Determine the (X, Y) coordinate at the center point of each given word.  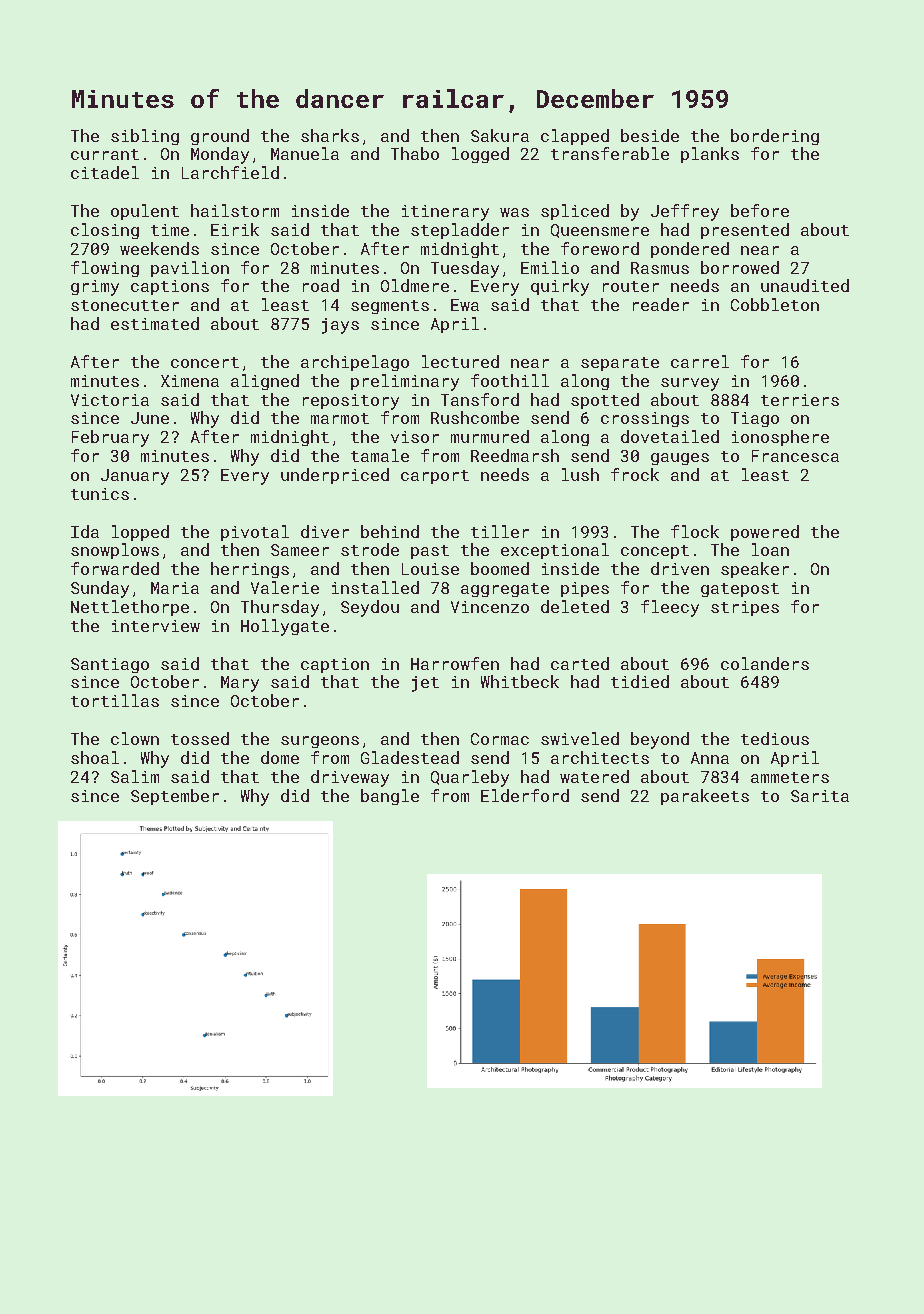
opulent (145, 212)
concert (205, 362)
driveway (350, 778)
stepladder (460, 231)
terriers (800, 400)
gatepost (740, 590)
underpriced (335, 476)
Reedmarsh (515, 455)
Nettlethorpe (130, 608)
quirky (560, 287)
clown (135, 738)
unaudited (805, 285)
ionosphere (780, 438)
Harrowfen (455, 663)
